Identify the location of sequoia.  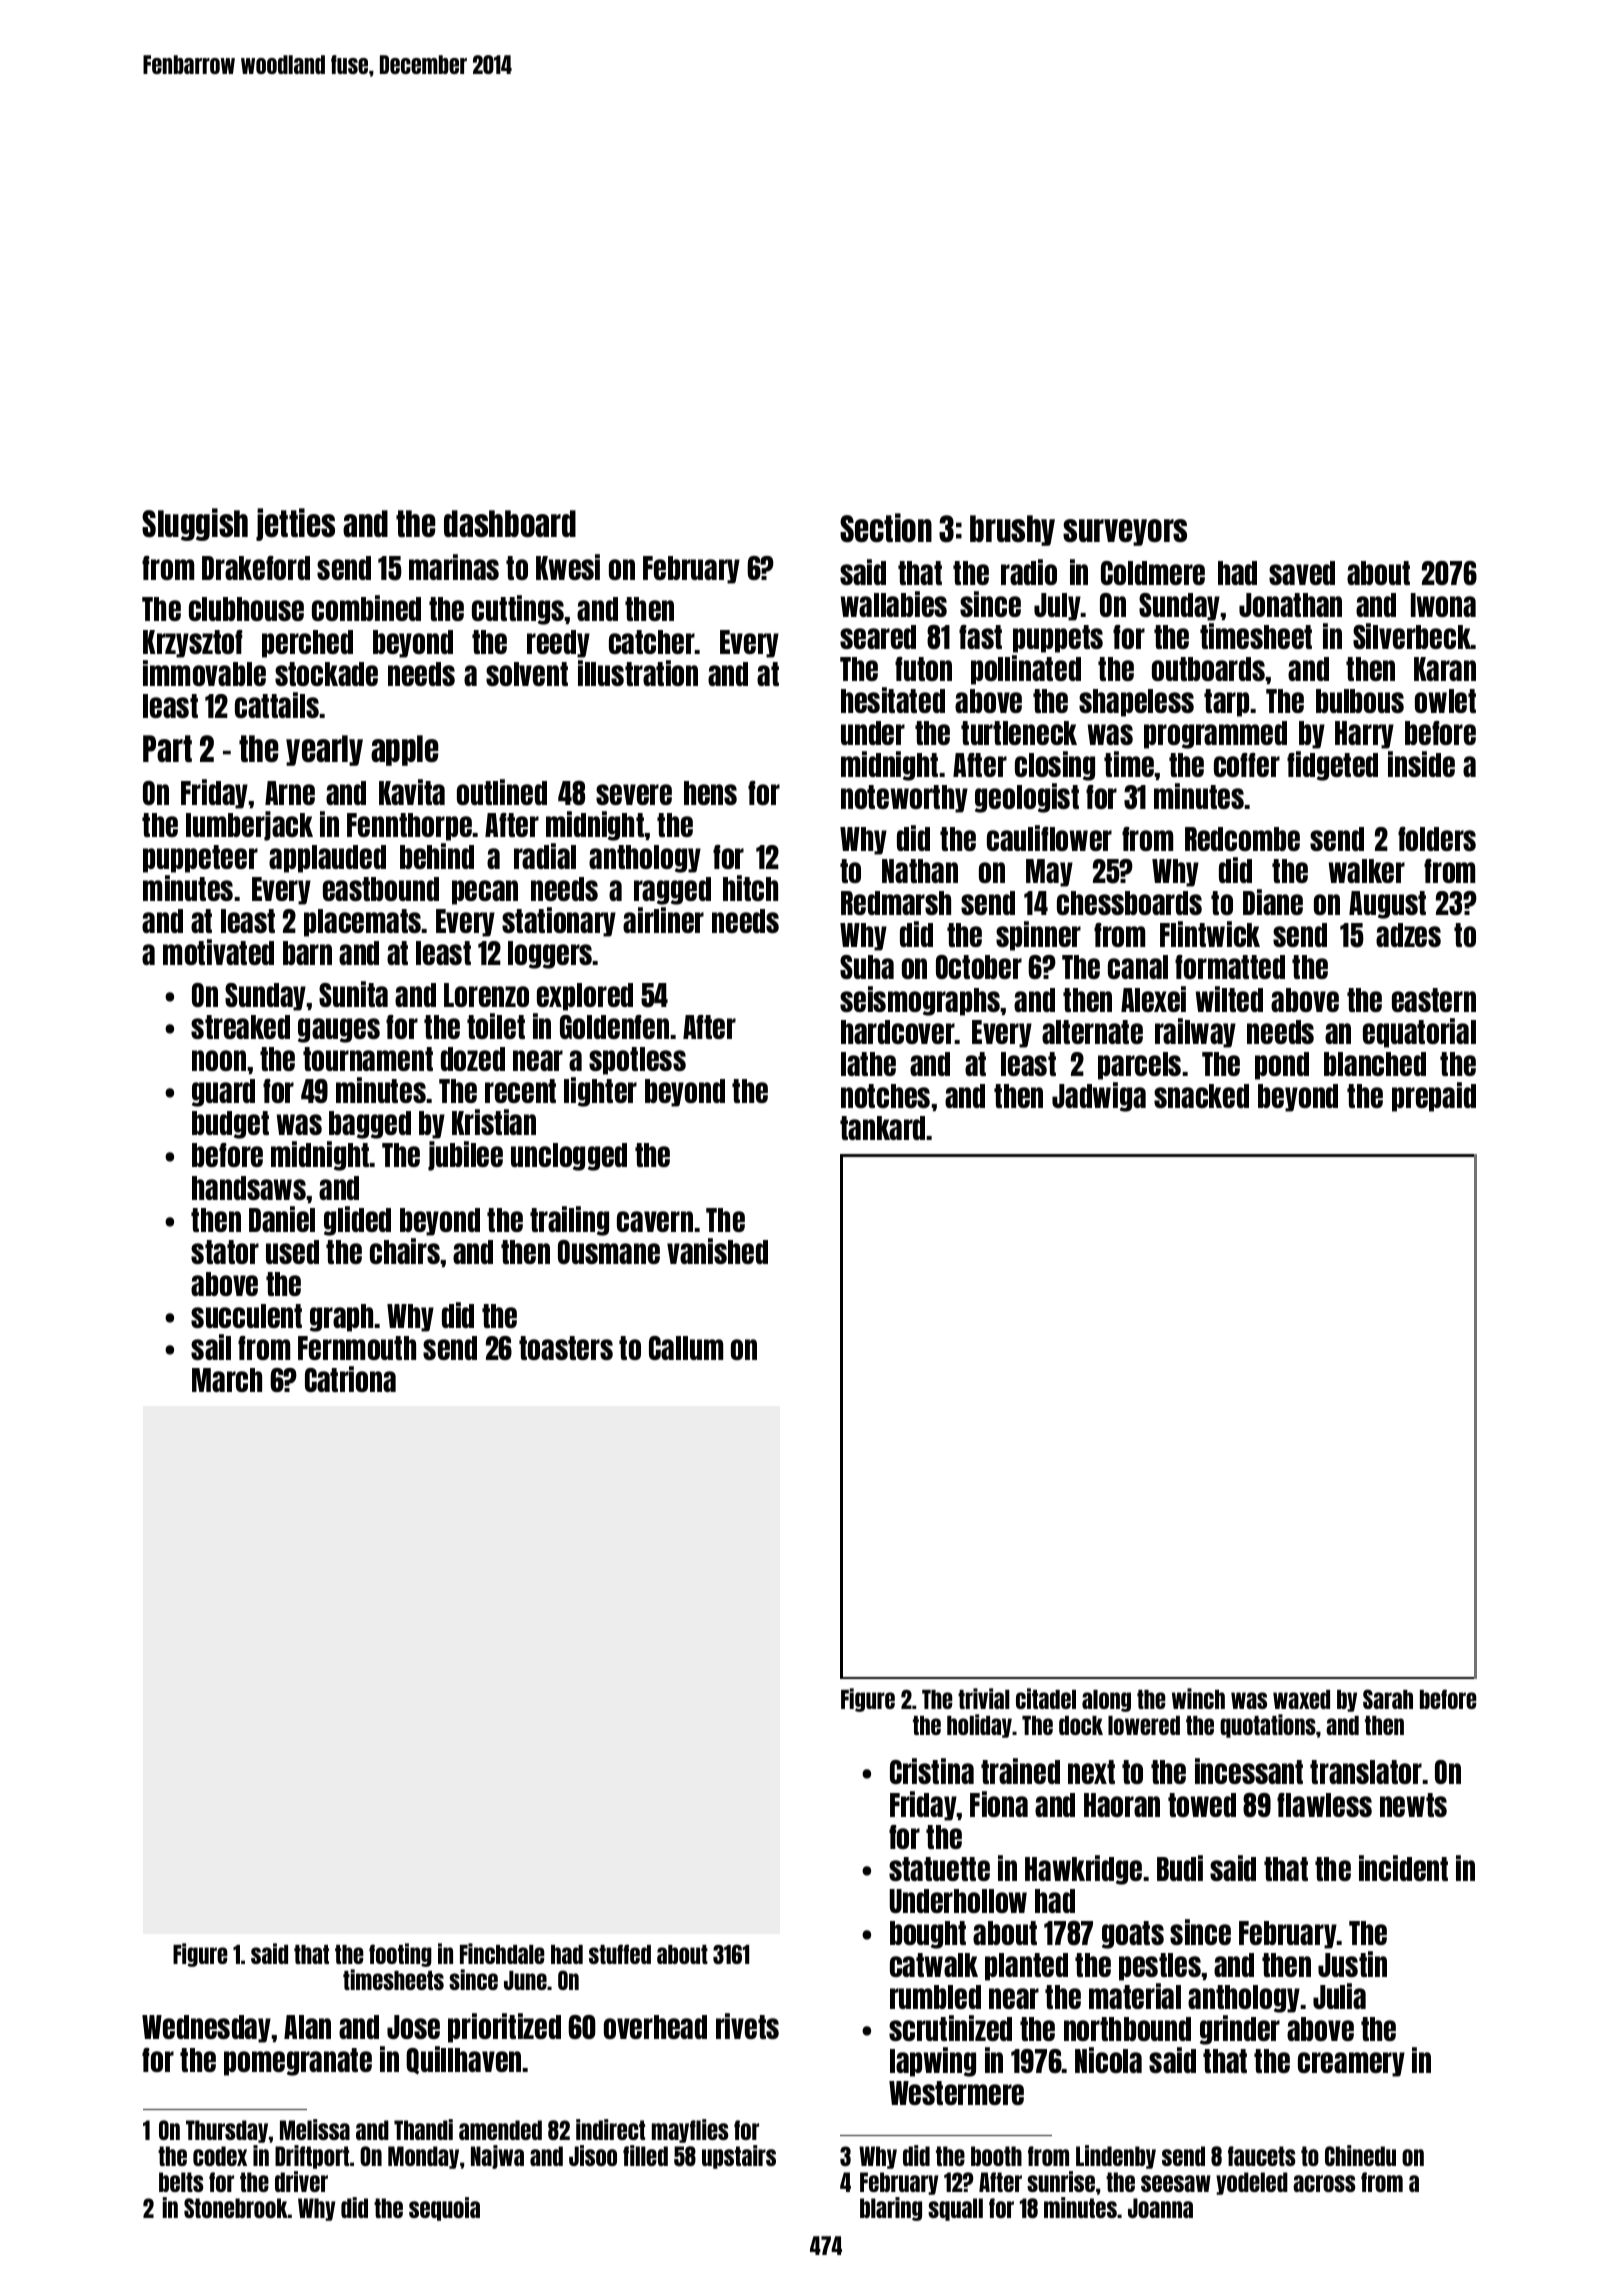
(444, 2209).
